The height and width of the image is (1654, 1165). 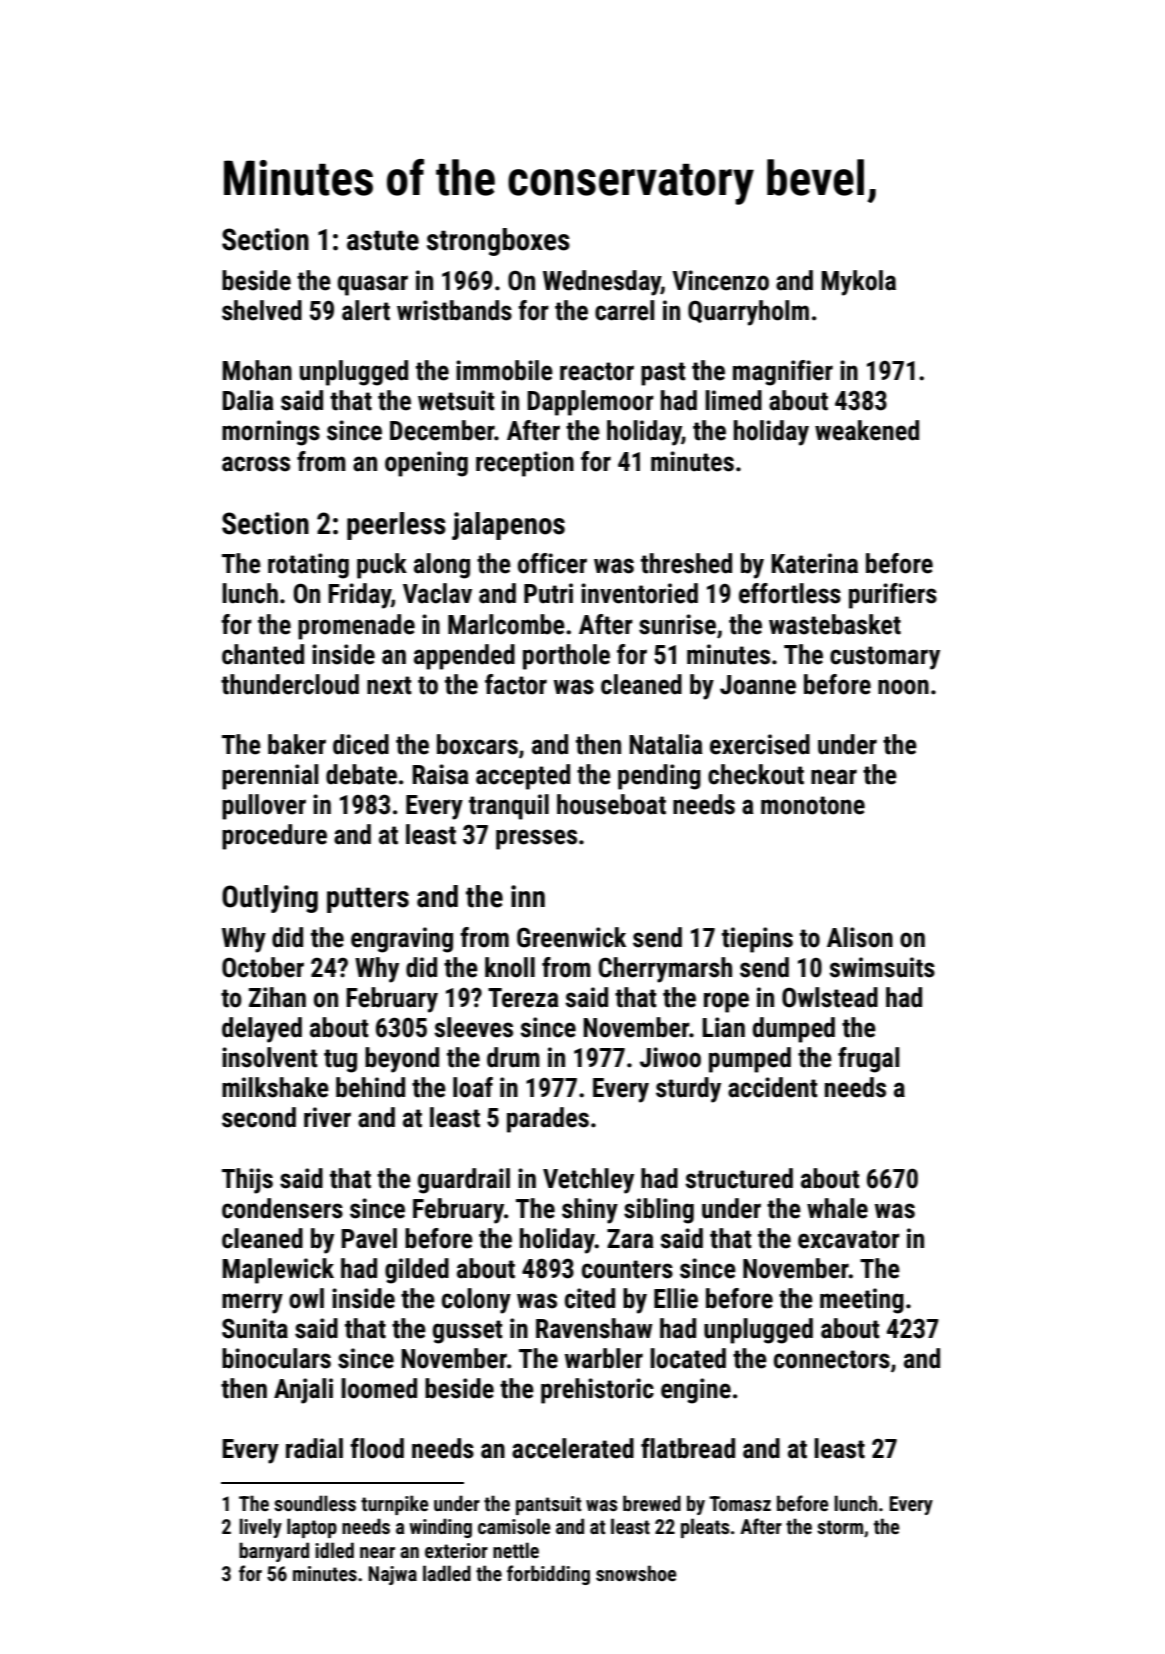 I want to click on chanted, so click(x=263, y=654).
